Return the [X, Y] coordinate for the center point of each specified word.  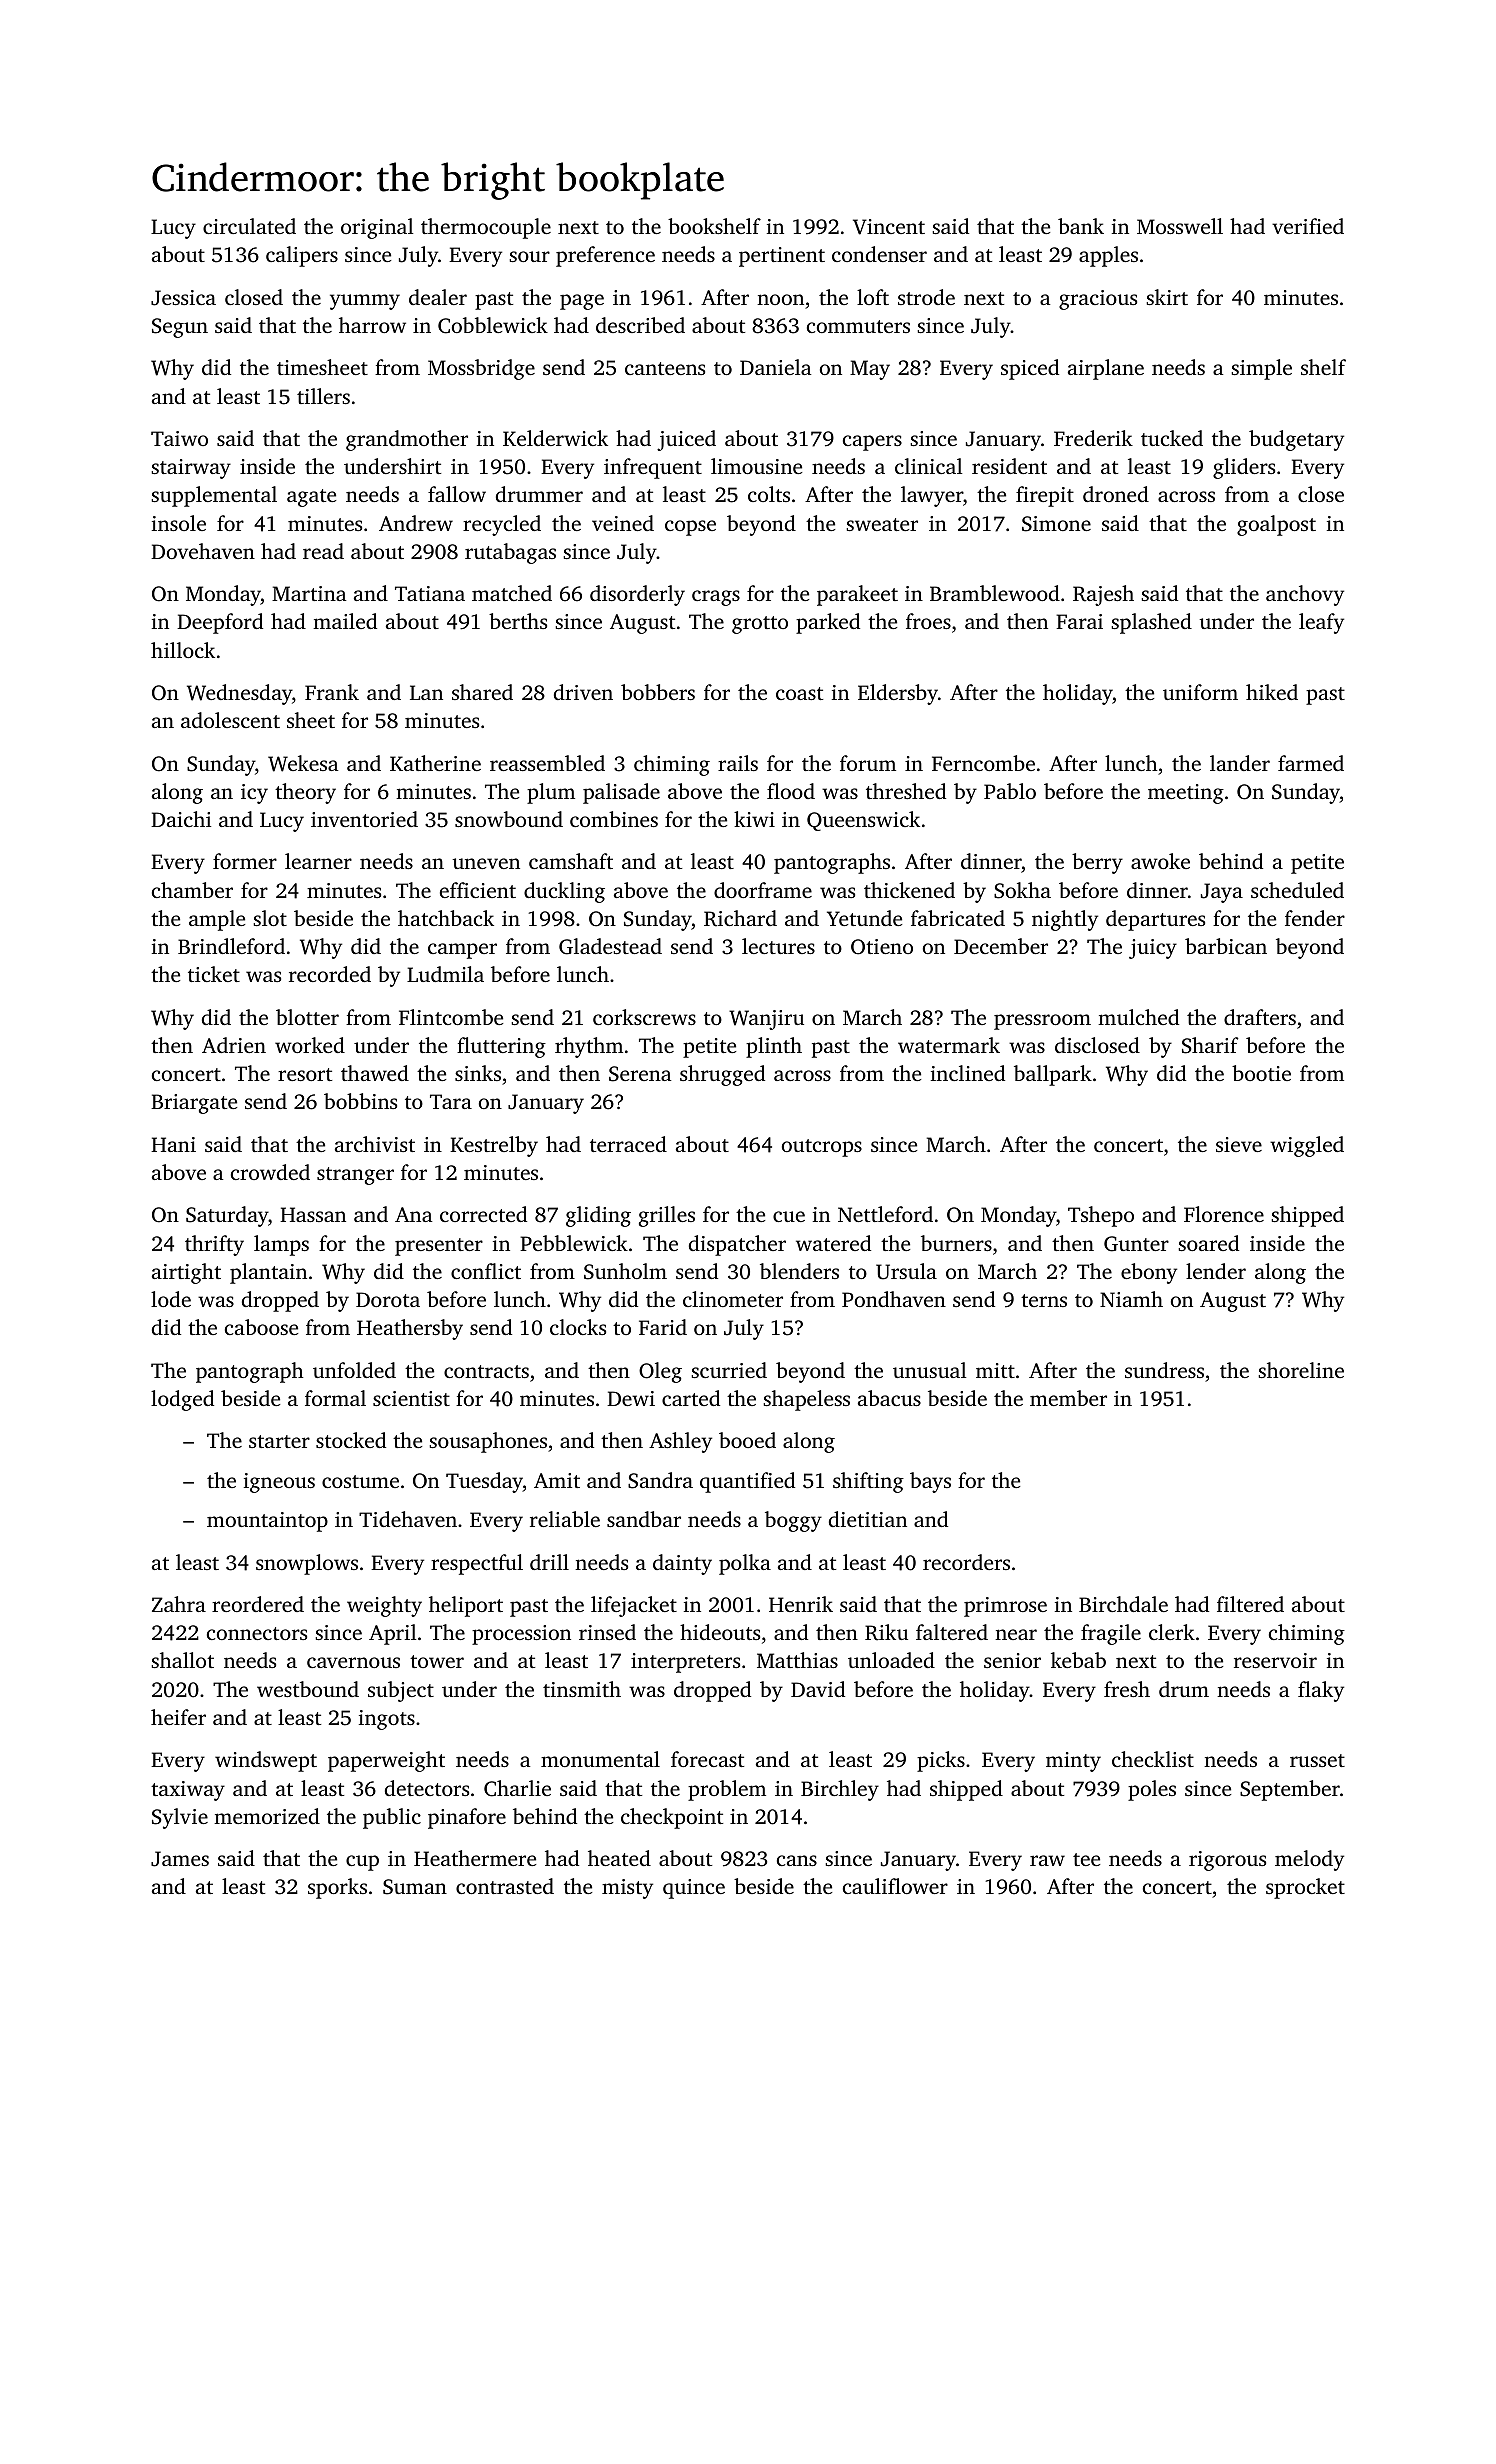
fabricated [958, 918]
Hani [173, 1144]
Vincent [889, 227]
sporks [337, 1888]
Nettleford [885, 1214]
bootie [1261, 1073]
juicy [1153, 949]
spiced [1030, 369]
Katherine [435, 763]
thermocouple [486, 228]
